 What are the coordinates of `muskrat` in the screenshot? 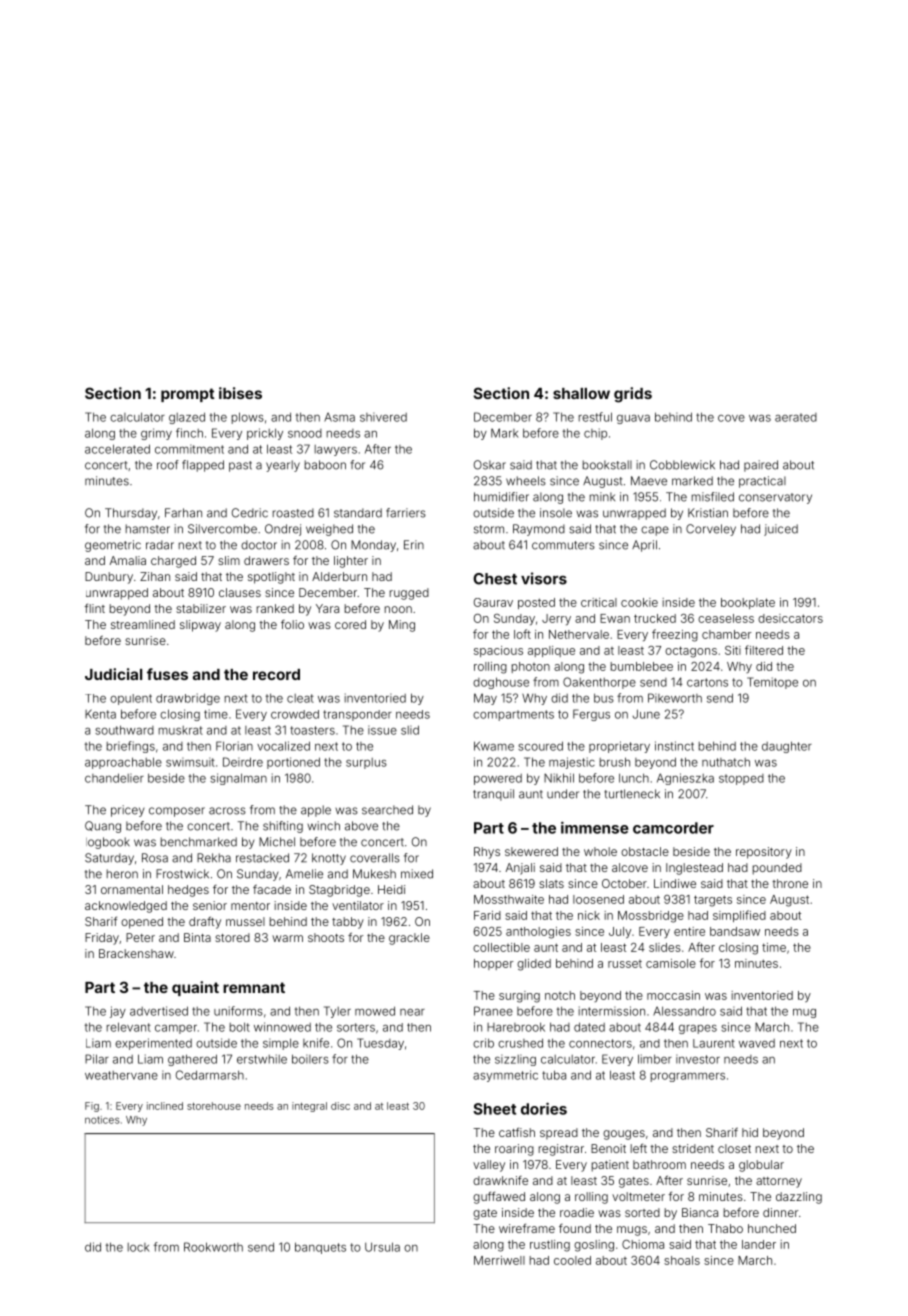 It's located at (181, 730).
